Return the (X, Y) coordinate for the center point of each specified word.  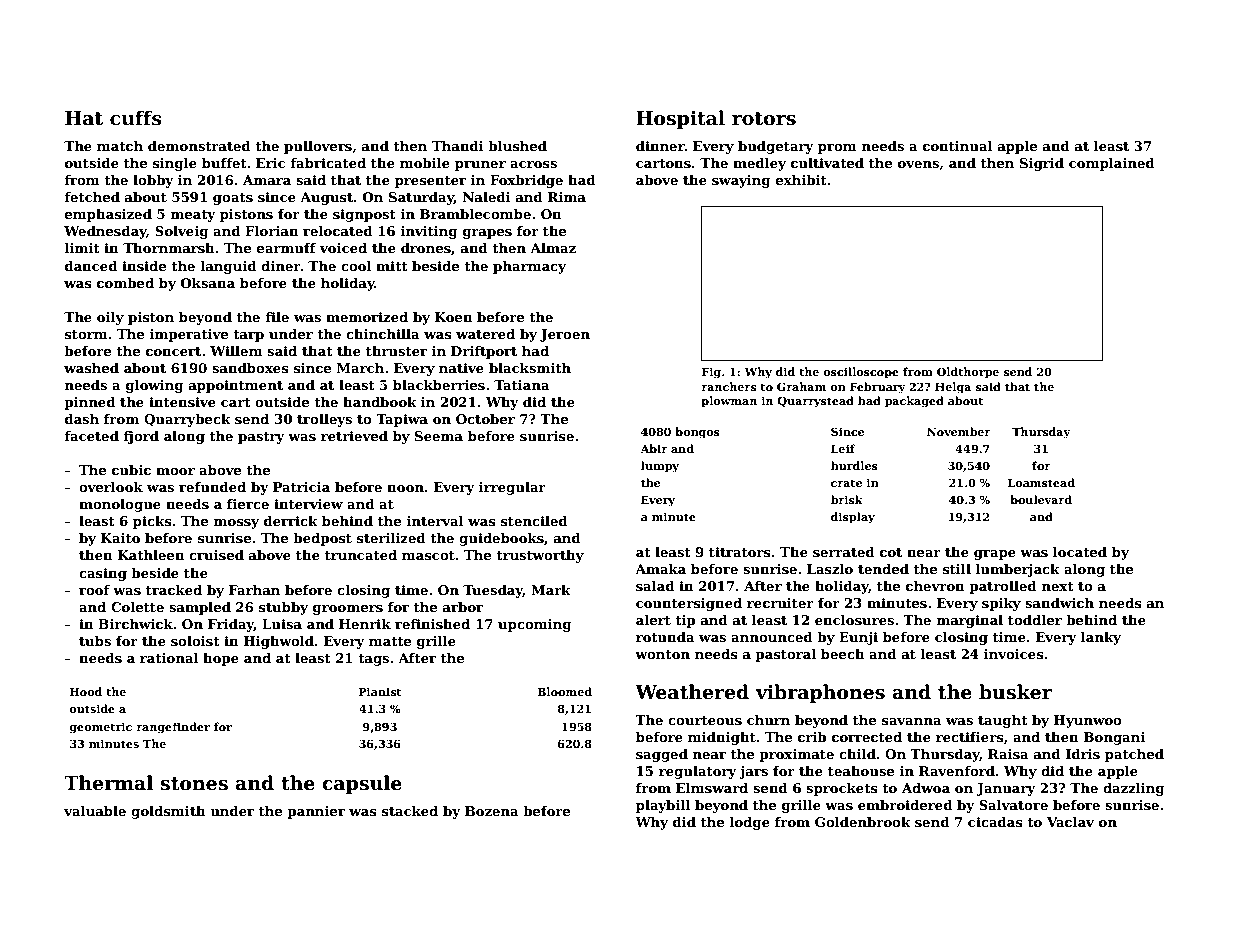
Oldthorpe (968, 373)
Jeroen (565, 335)
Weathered (692, 692)
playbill (663, 806)
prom (837, 149)
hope (221, 659)
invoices (1014, 654)
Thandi (458, 146)
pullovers (318, 147)
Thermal (108, 783)
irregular (512, 488)
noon (405, 488)
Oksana (208, 283)
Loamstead (1041, 482)
